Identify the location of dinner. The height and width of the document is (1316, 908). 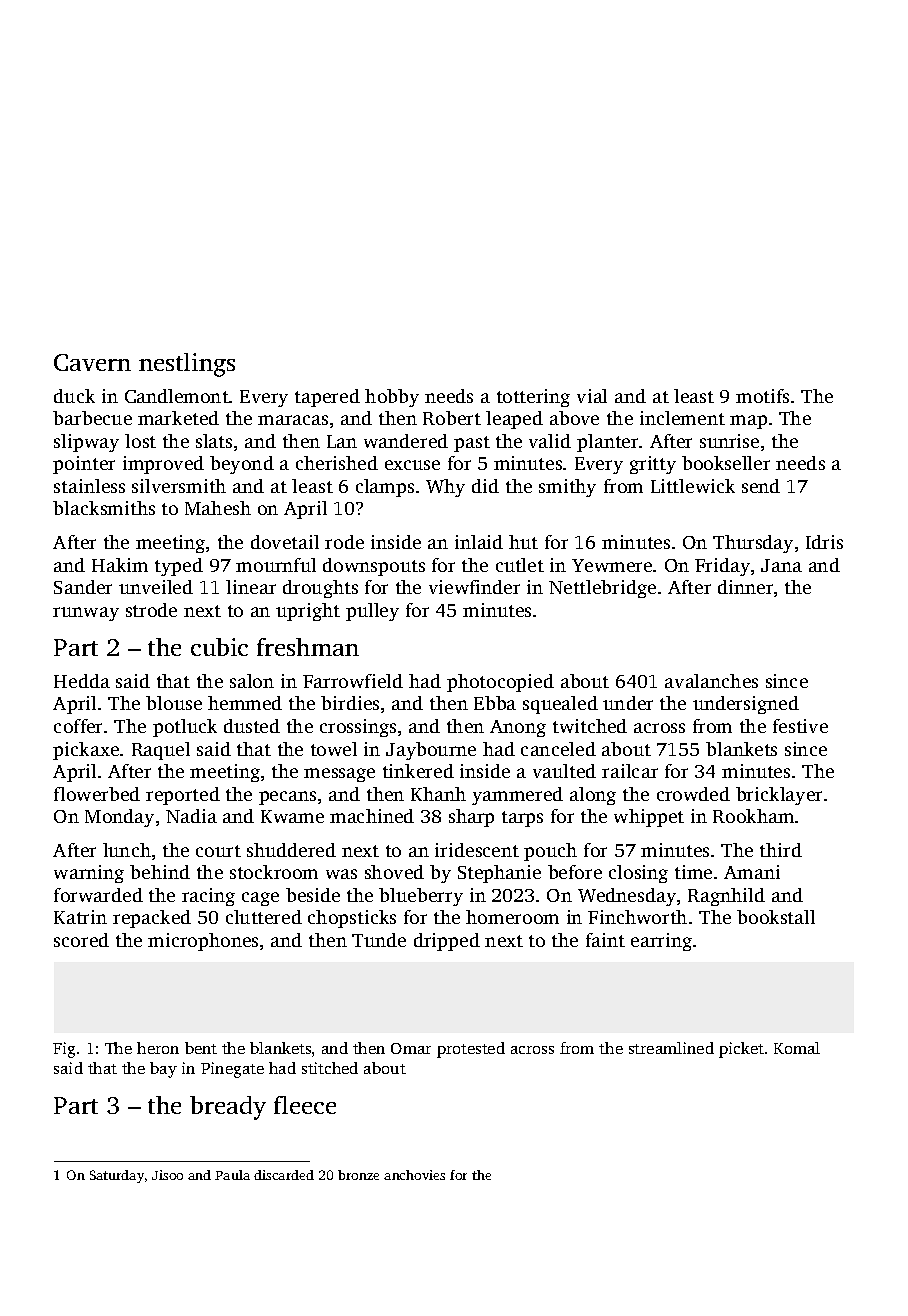
(745, 587).
